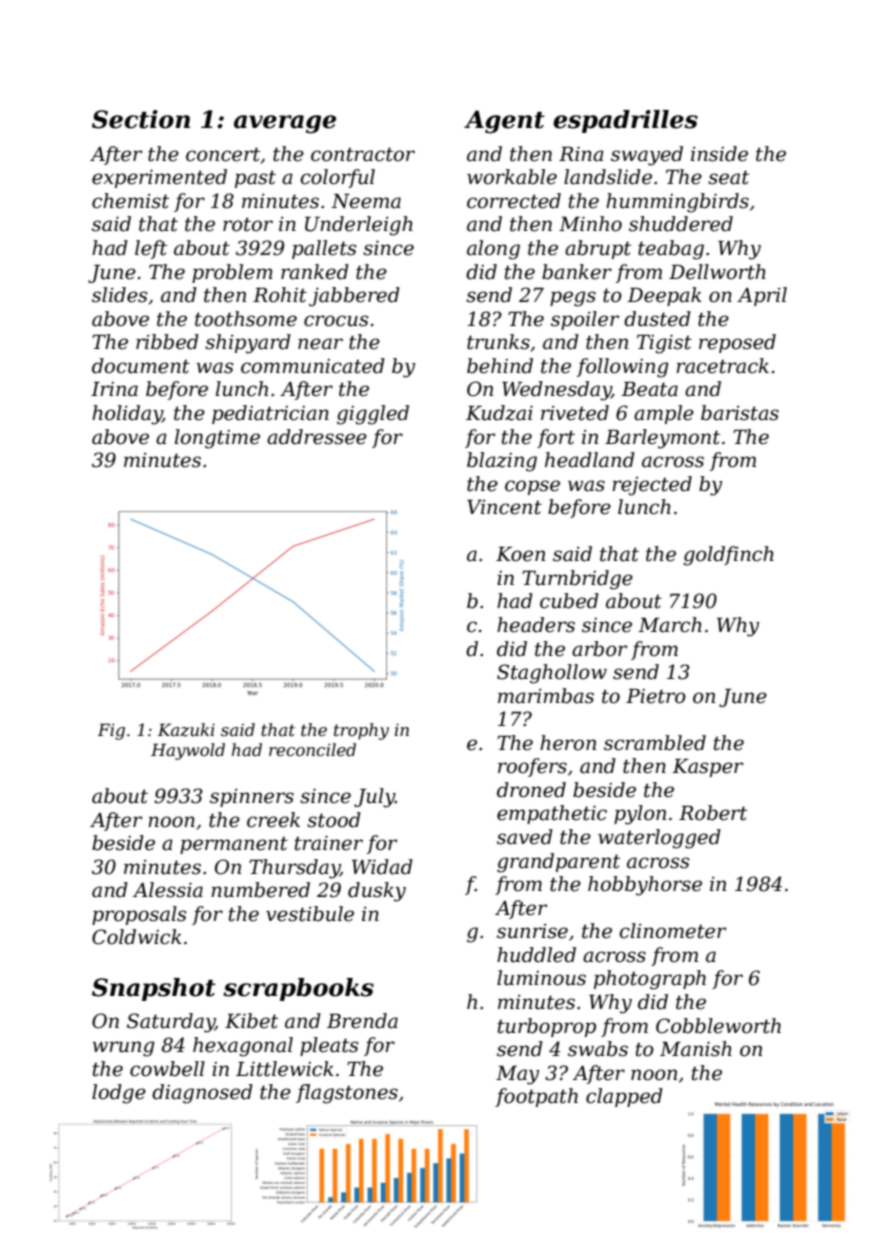 Image resolution: width=883 pixels, height=1253 pixels. Describe the element at coordinates (127, 415) in the screenshot. I see `holiday` at that location.
